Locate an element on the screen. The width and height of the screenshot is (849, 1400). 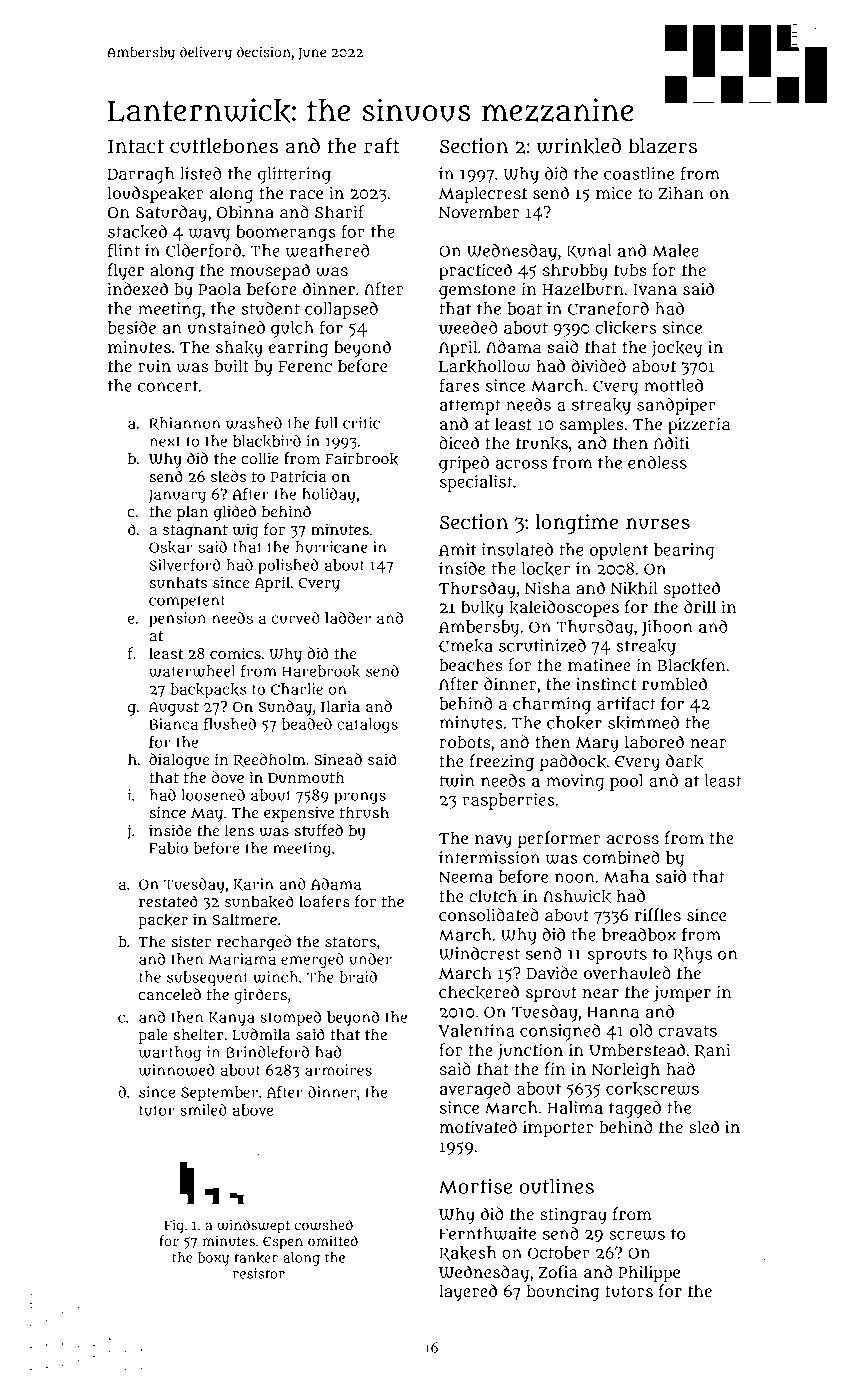
Intact is located at coordinates (136, 147).
